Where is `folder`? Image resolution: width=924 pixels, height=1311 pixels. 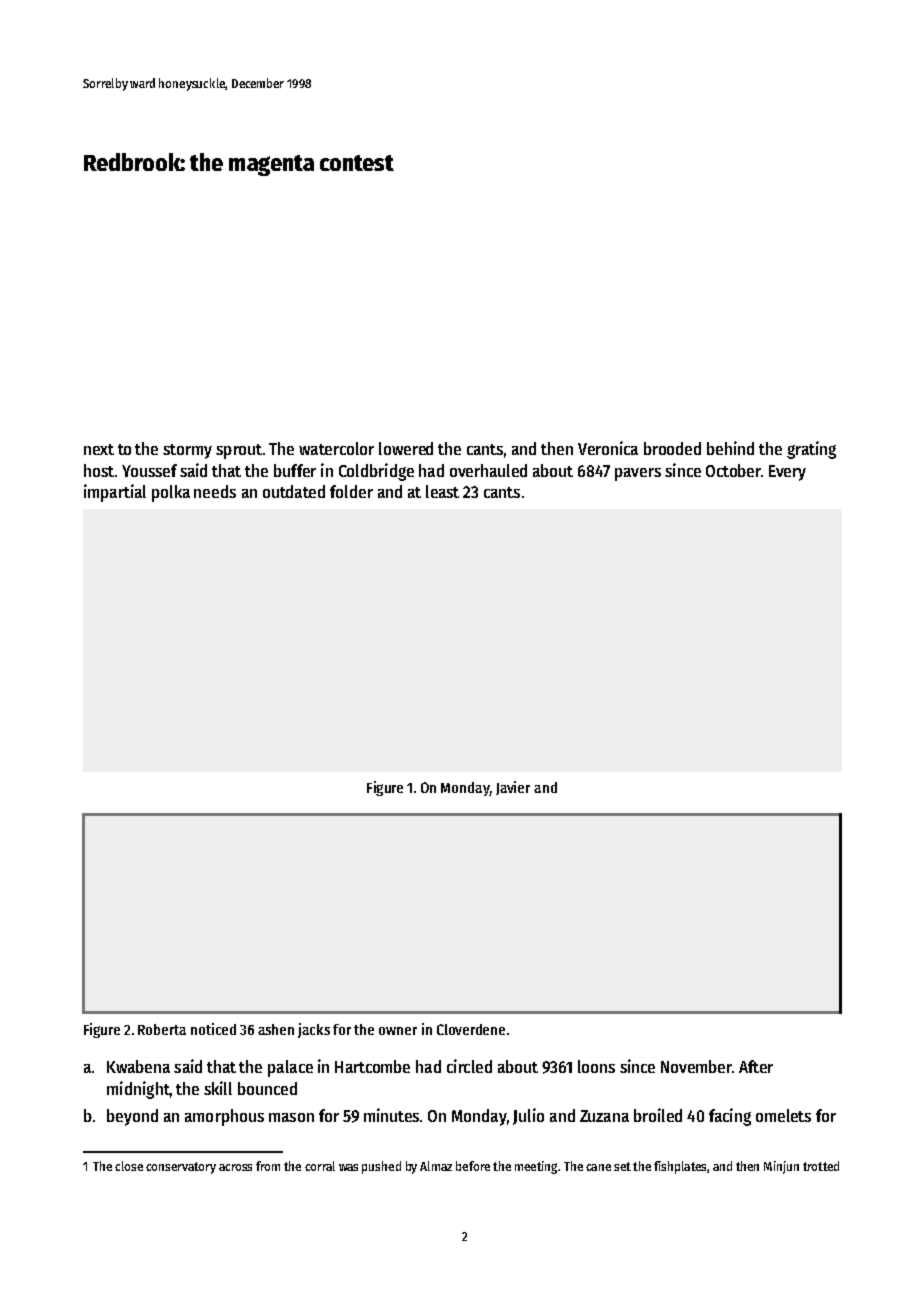 folder is located at coordinates (351, 491).
